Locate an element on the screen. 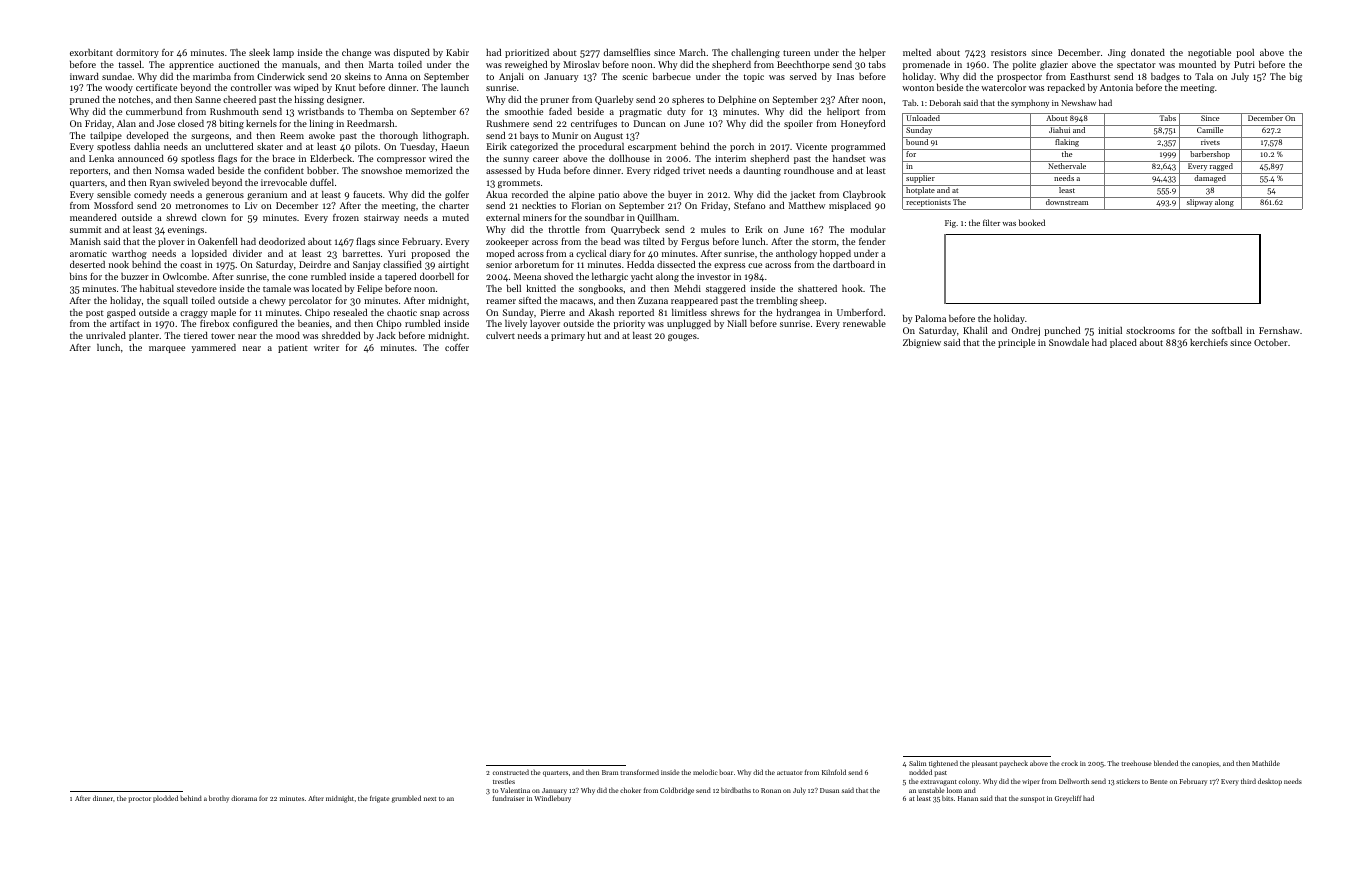 Image resolution: width=1372 pixels, height=887 pixels. Jing is located at coordinates (1117, 53).
